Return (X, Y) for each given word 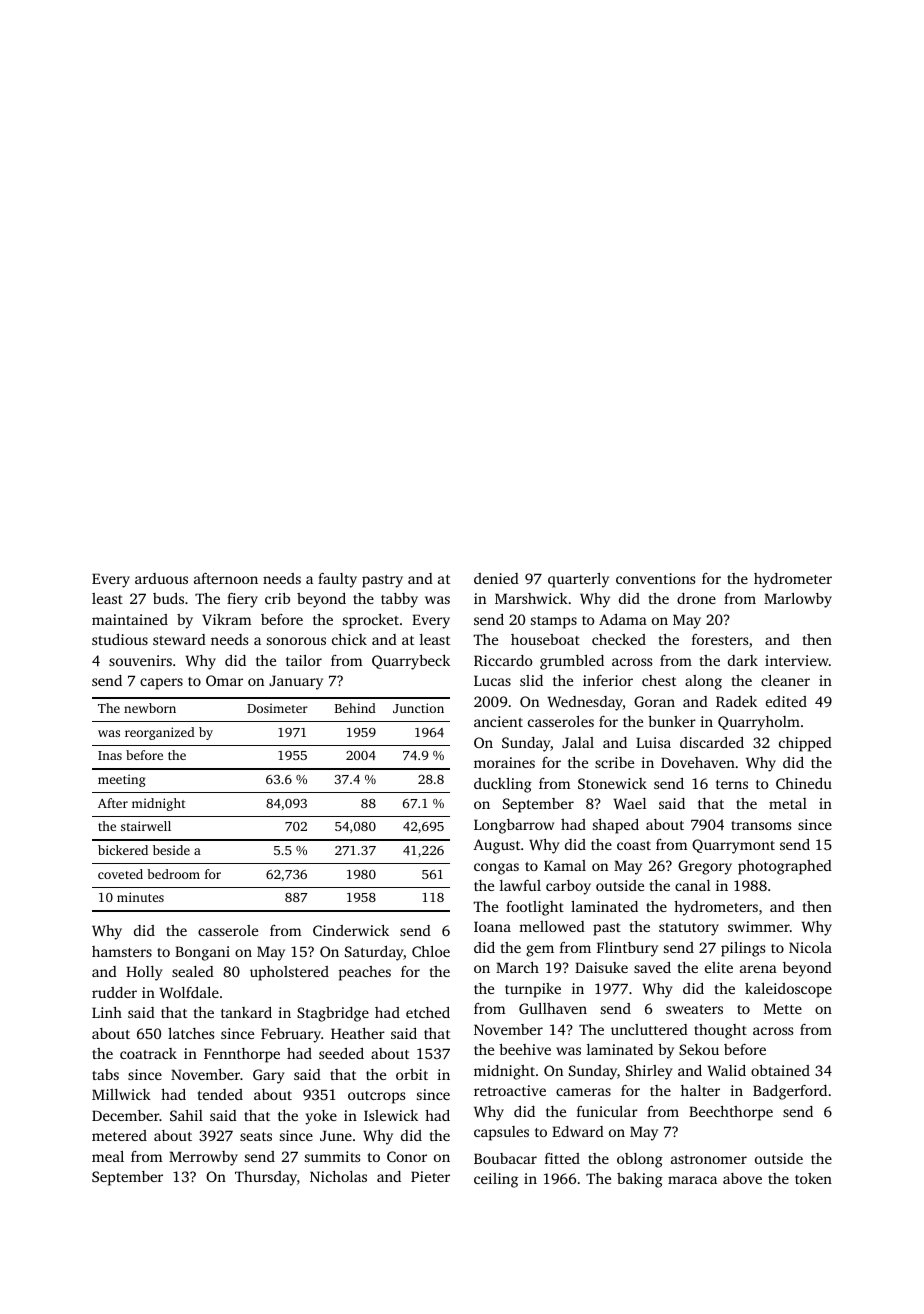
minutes (140, 897)
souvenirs (140, 660)
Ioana (492, 926)
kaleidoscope (788, 990)
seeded (341, 1053)
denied (496, 578)
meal (108, 1156)
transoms (761, 825)
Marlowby (798, 600)
